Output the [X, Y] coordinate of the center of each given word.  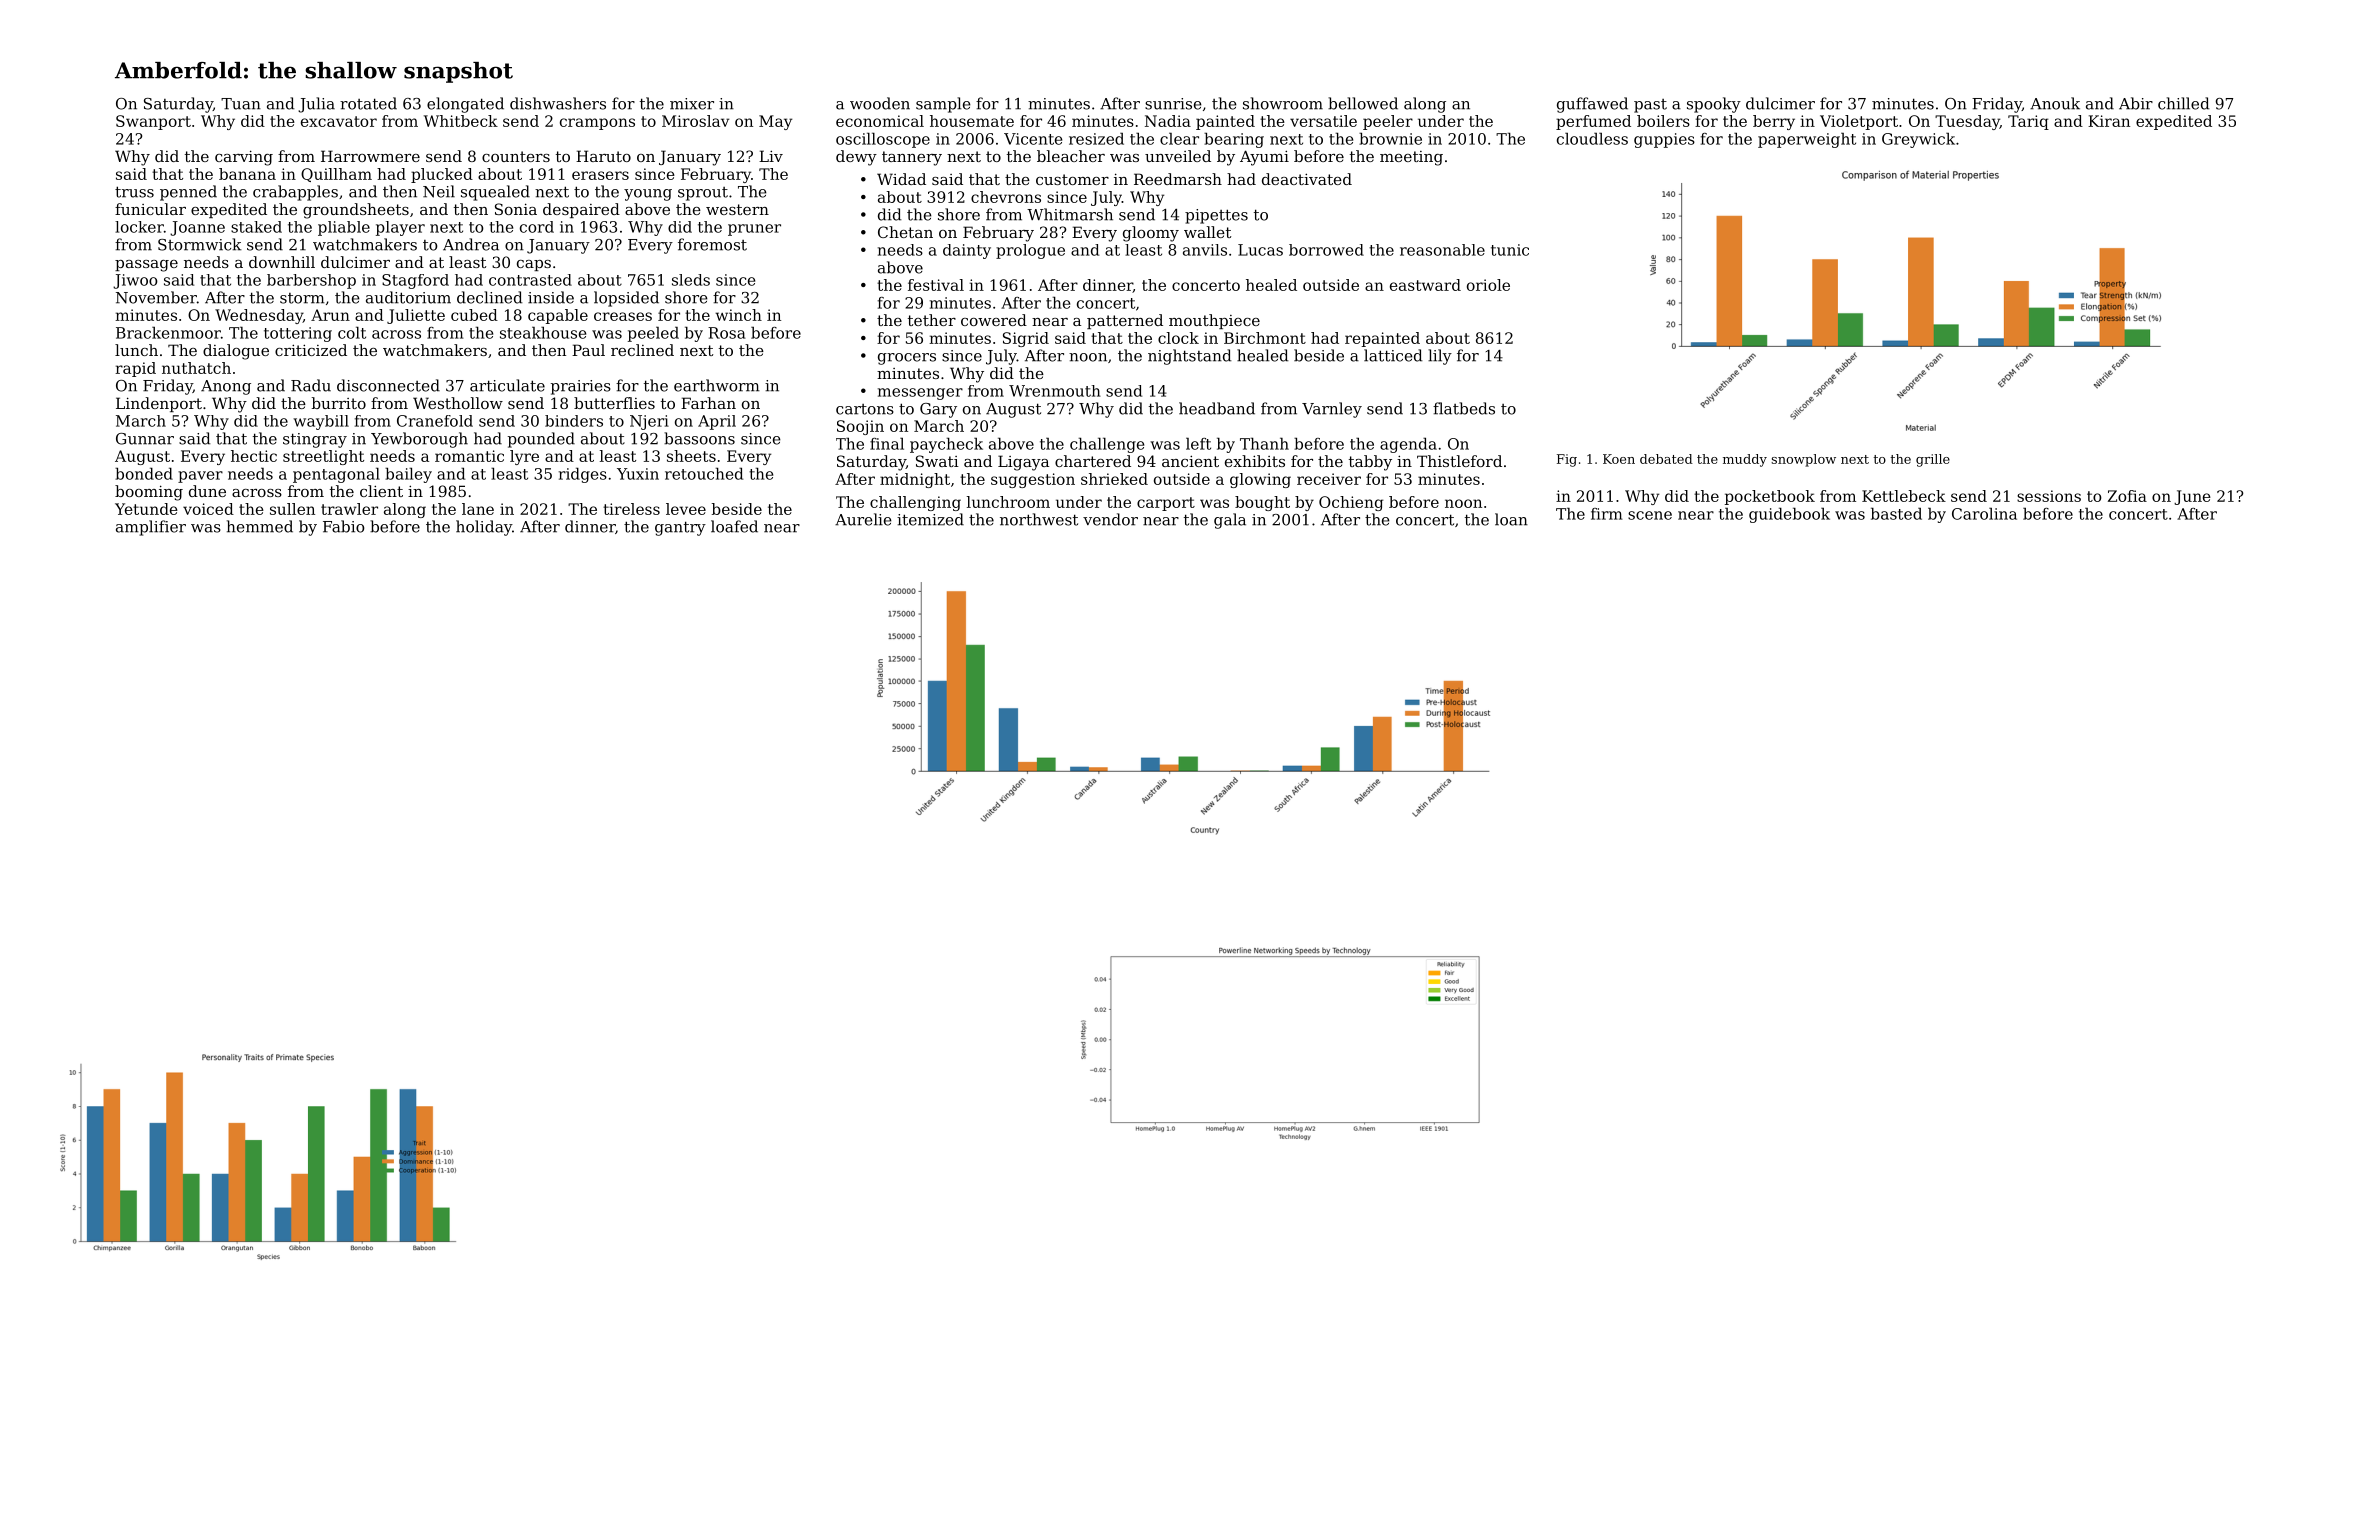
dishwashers [558, 103]
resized [1096, 138]
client [381, 491]
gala [1230, 521]
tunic [1510, 250]
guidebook [1789, 515]
